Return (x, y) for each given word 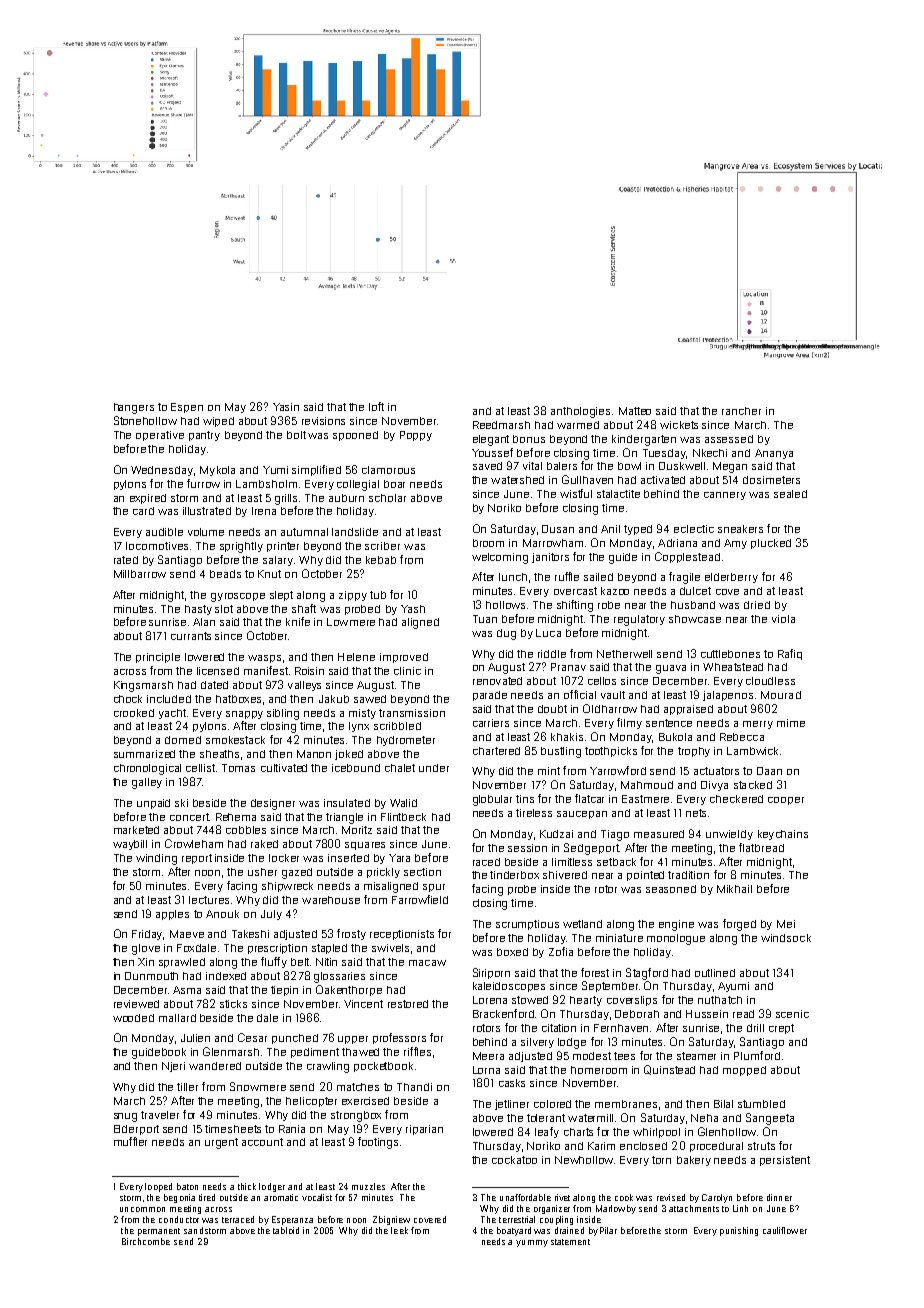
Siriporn (491, 973)
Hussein (707, 1014)
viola (783, 619)
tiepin (284, 991)
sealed (790, 494)
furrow (203, 483)
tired (207, 1197)
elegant (491, 440)
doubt (552, 709)
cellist (200, 768)
